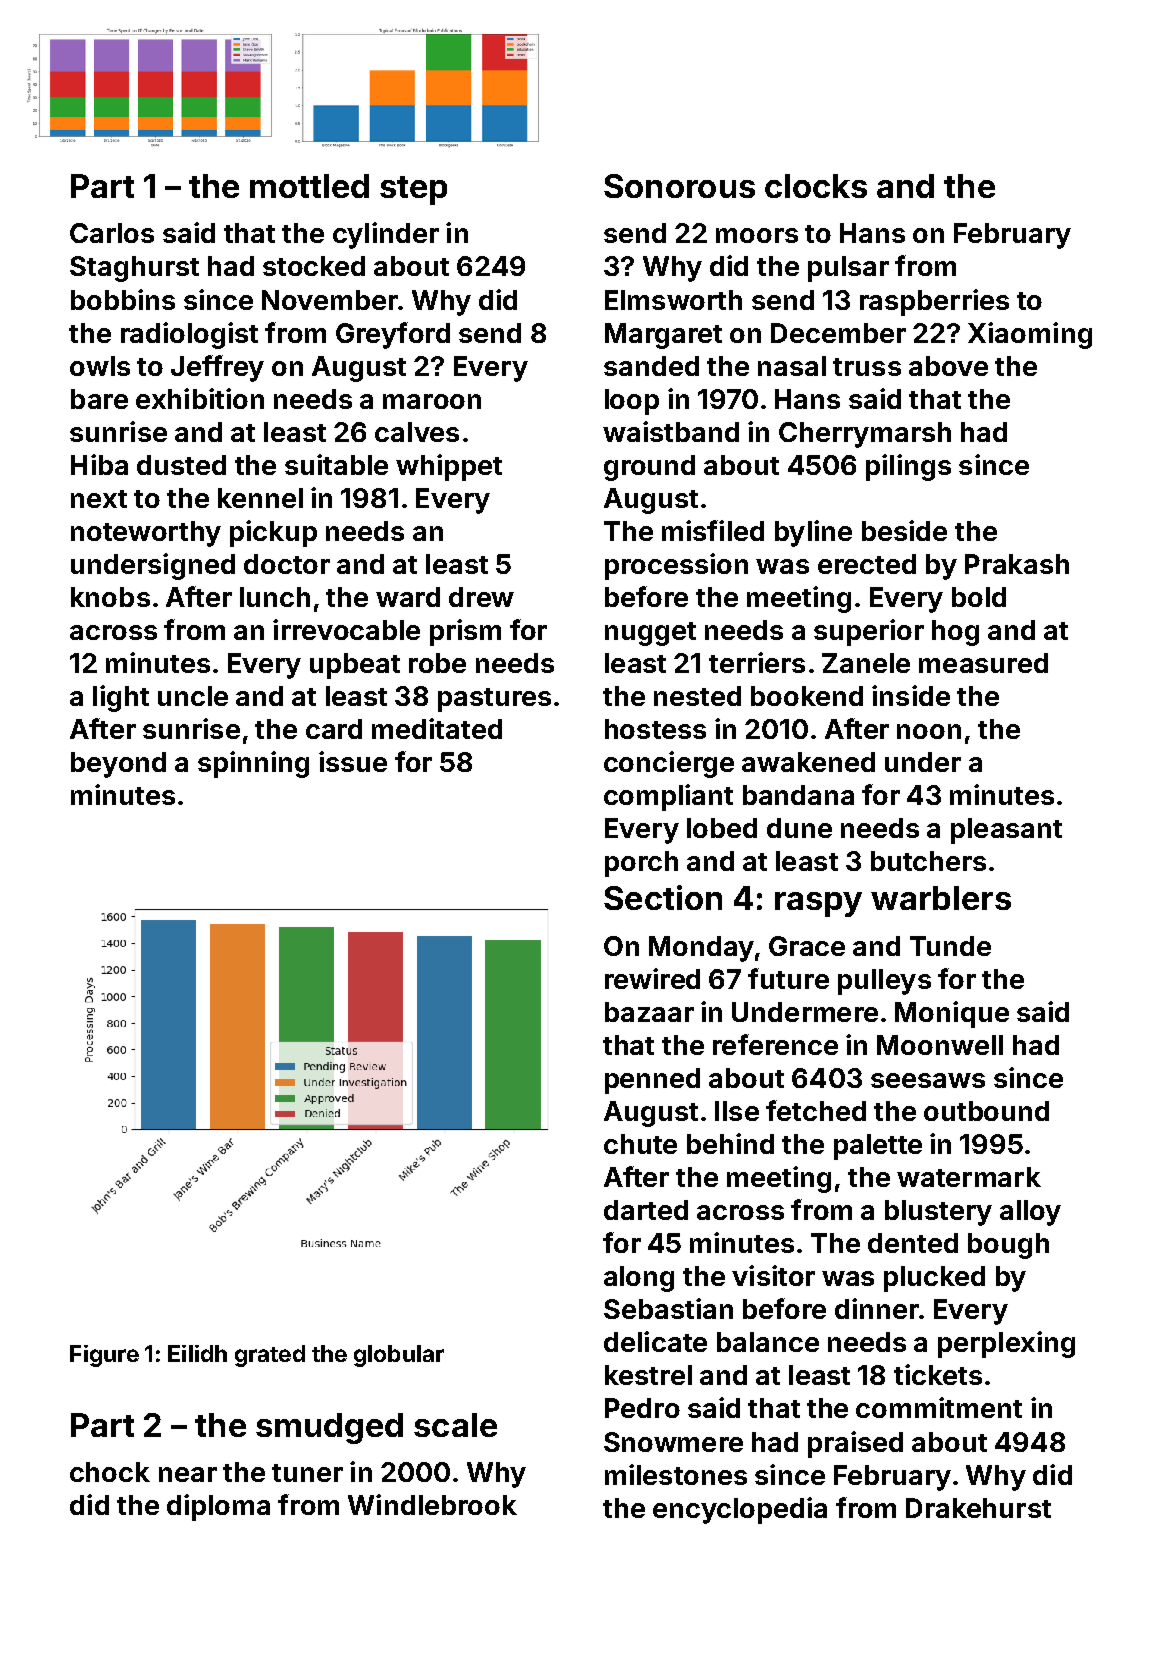  Describe the element at coordinates (652, 978) in the screenshot. I see `rewired` at that location.
